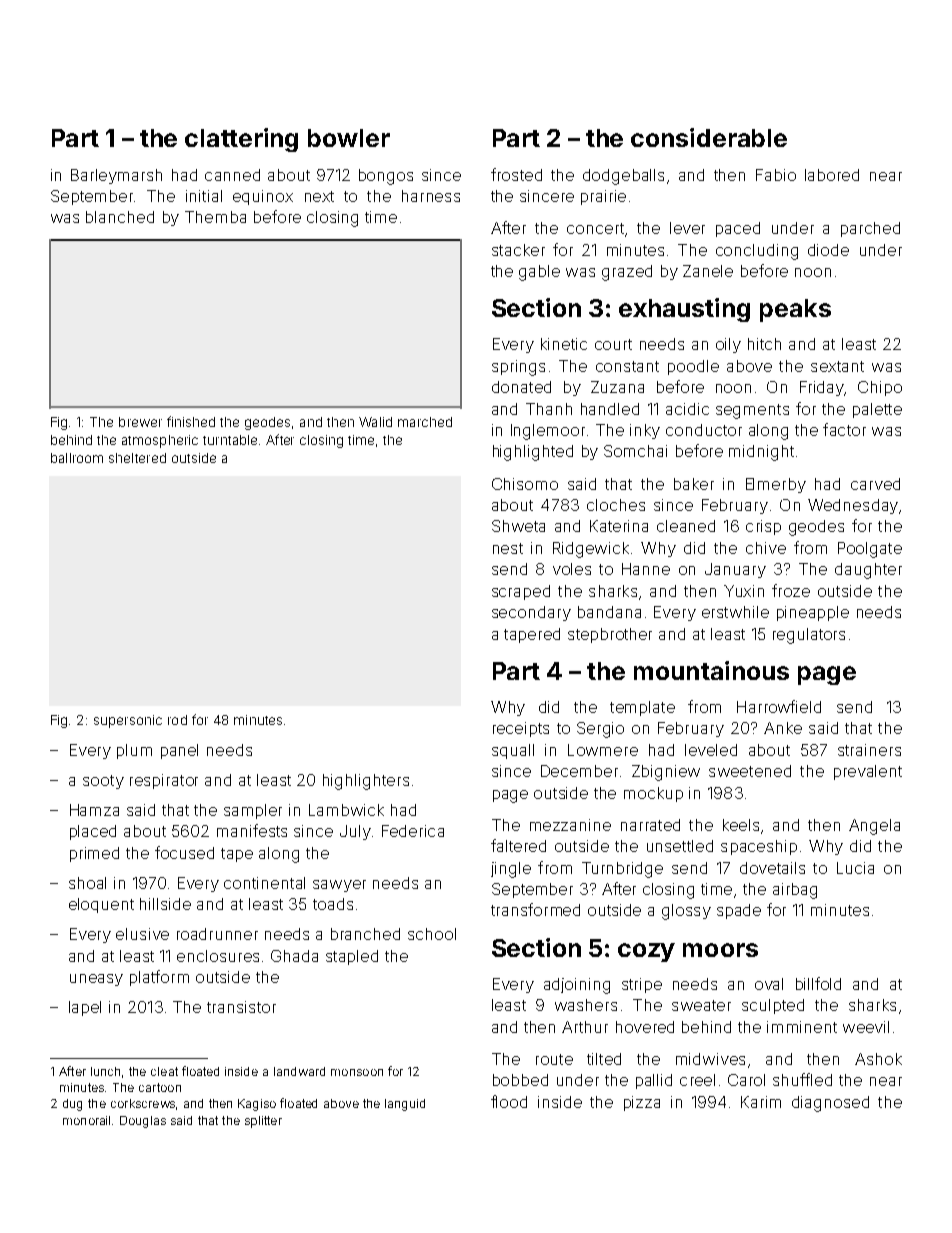 This page has height=1233, width=952. I want to click on Karim, so click(761, 1102).
